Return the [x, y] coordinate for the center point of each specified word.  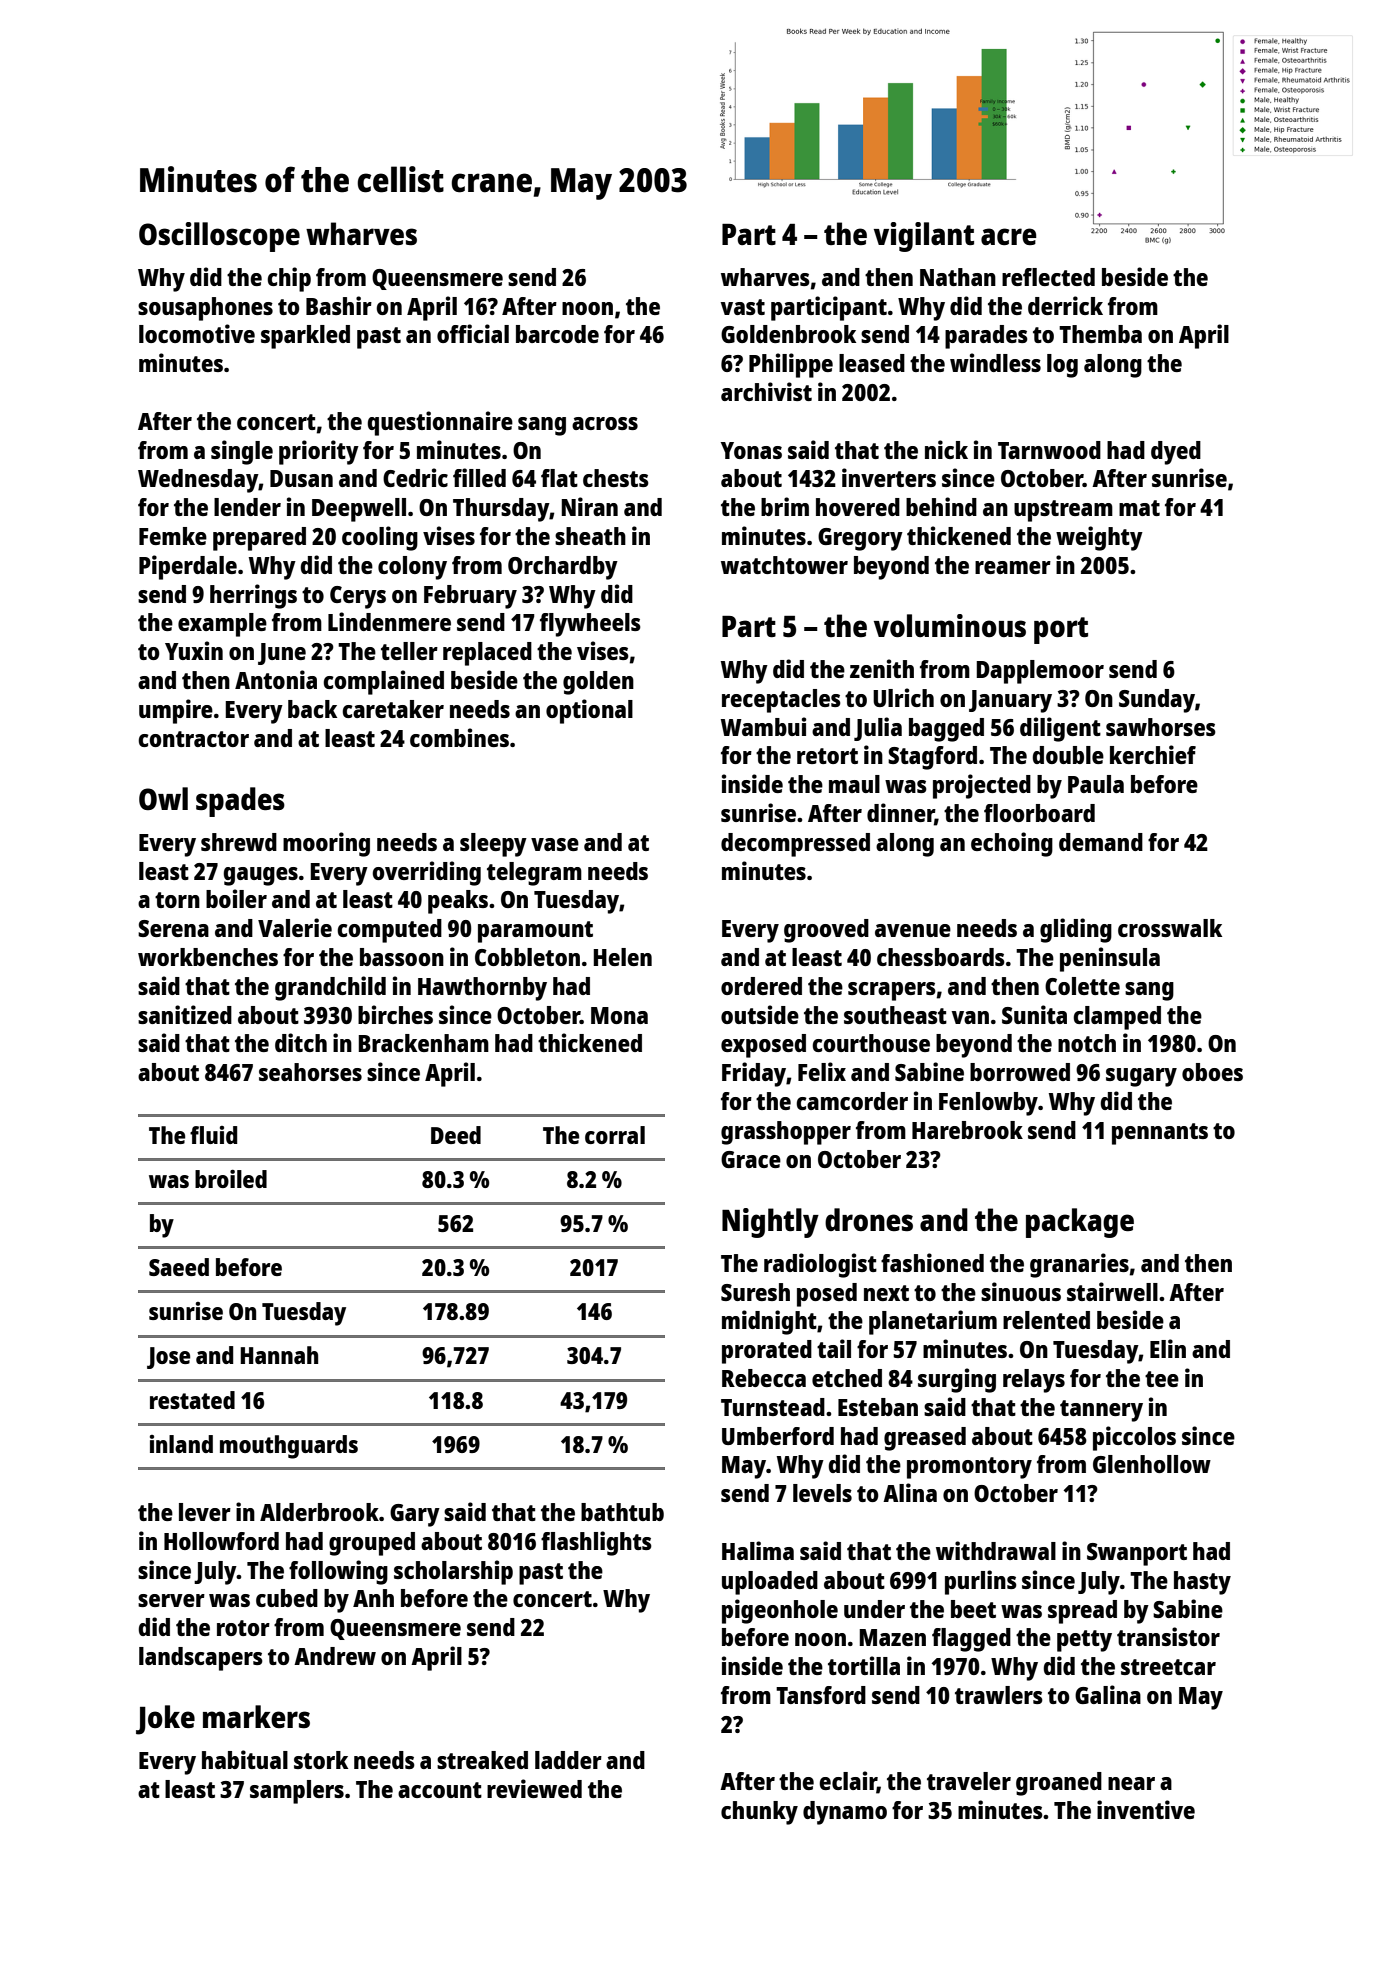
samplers [297, 1792]
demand [1101, 842]
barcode [557, 334]
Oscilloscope [219, 237]
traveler [969, 1781]
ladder [568, 1760]
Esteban [878, 1407]
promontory [969, 1468]
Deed [456, 1135]
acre [1009, 236]
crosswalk [1170, 928]
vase [555, 844]
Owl [163, 798]
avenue [913, 930]
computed [389, 931]
